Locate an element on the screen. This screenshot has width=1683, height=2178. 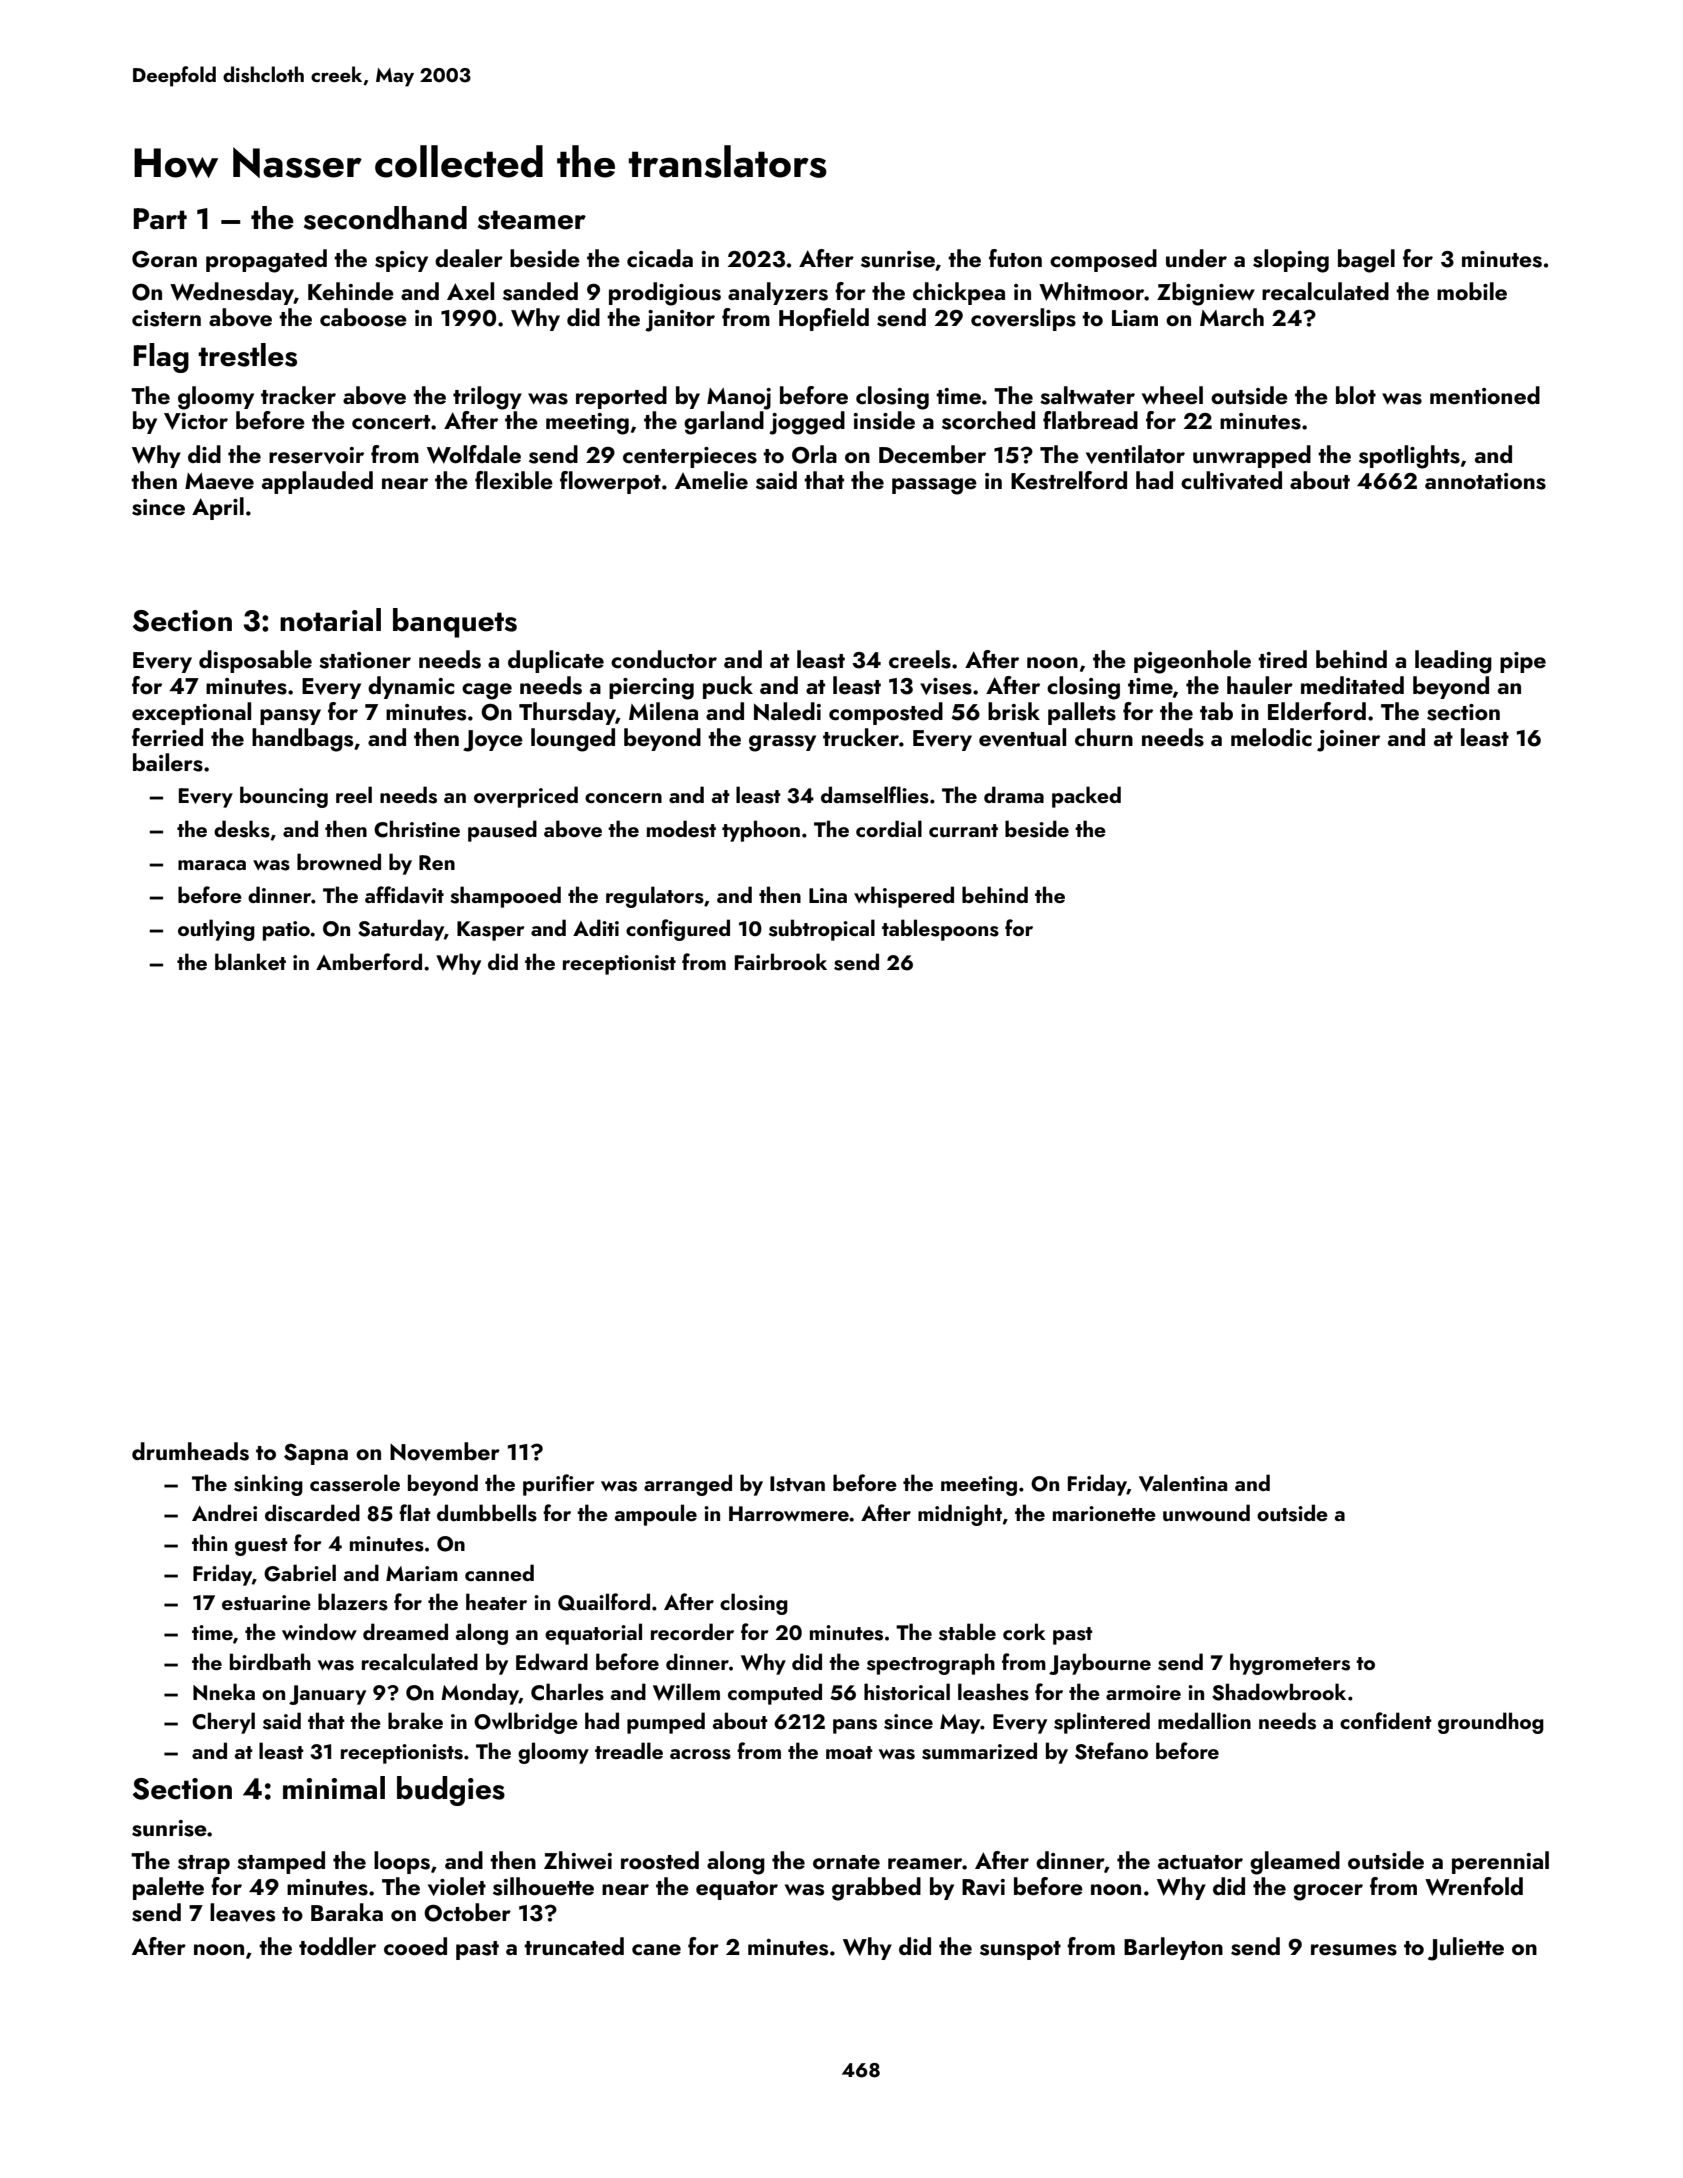
blanket is located at coordinates (250, 961).
